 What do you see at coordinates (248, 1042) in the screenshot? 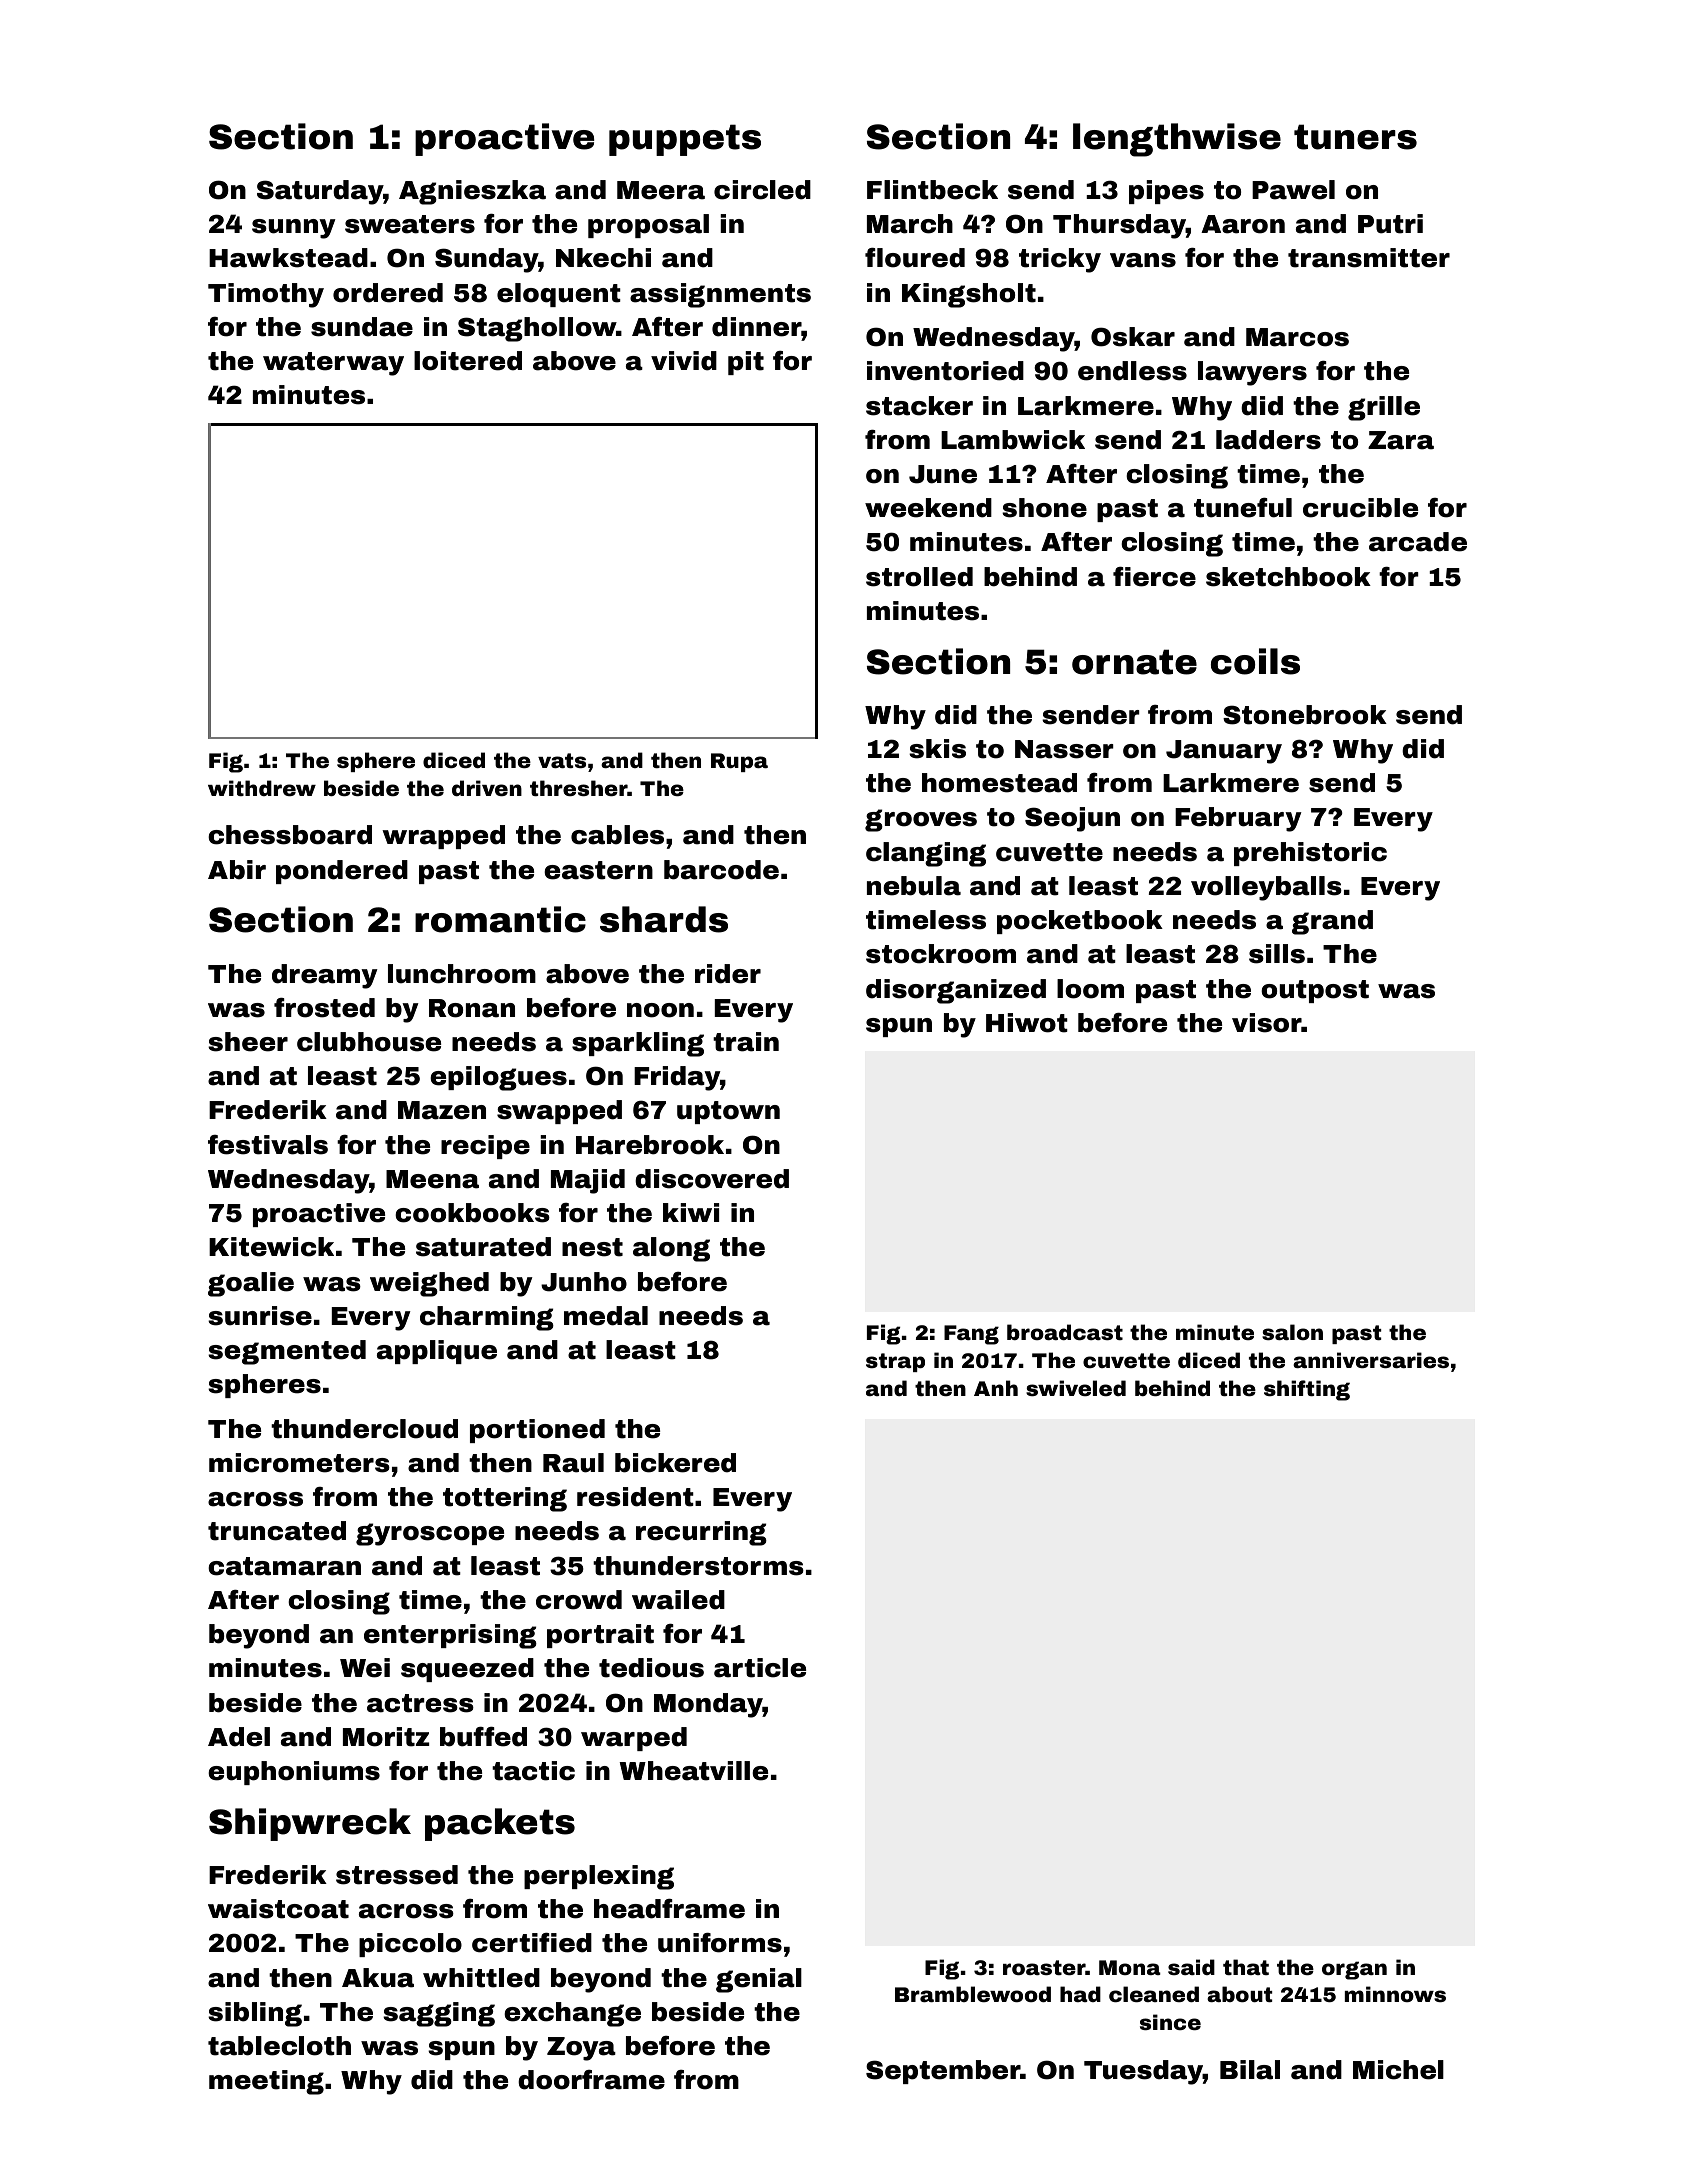
I see `sheer` at bounding box center [248, 1042].
